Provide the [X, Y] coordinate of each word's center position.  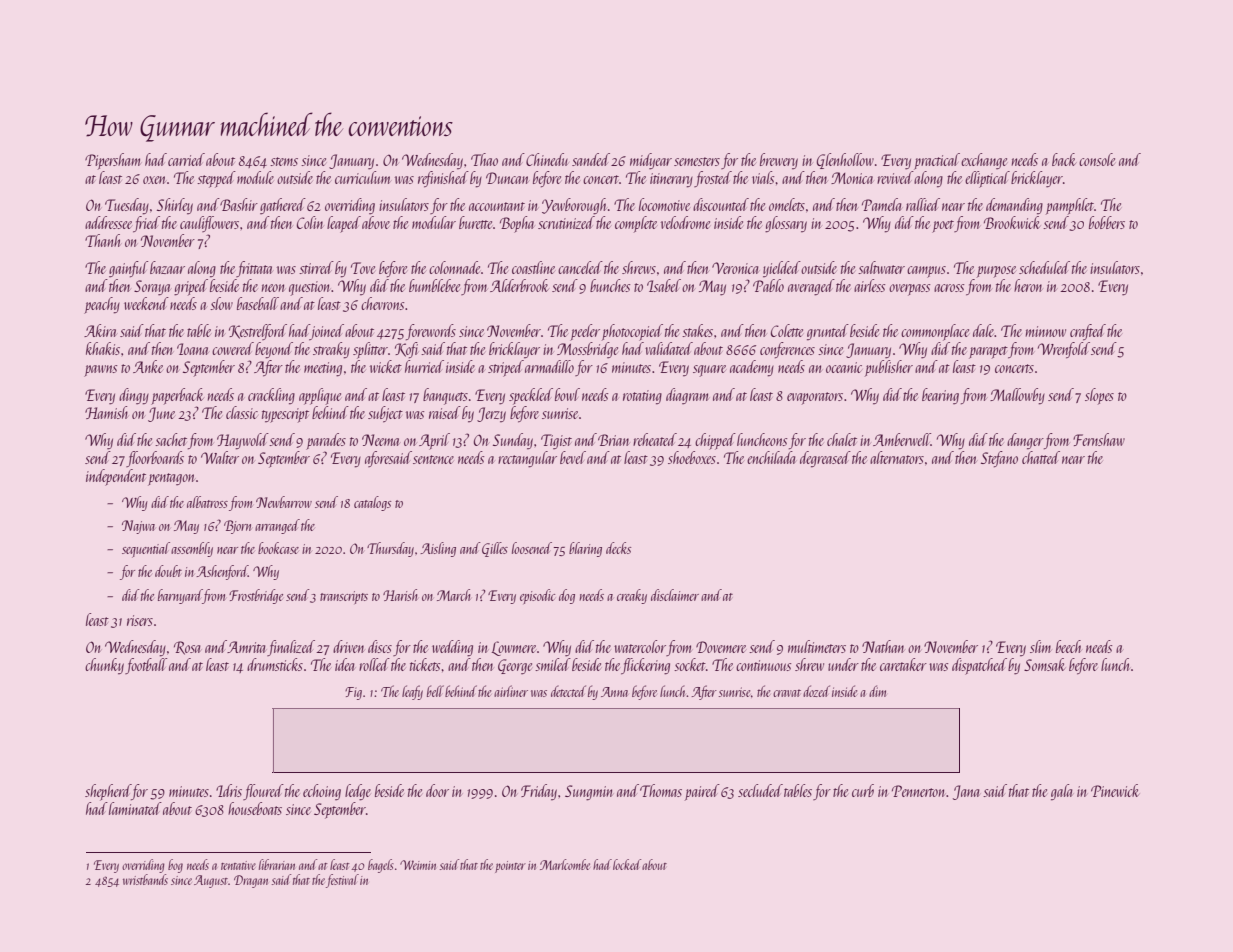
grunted [828, 332]
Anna [614, 692]
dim [877, 691]
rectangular [527, 459]
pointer [510, 867]
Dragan [251, 881]
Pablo [768, 285]
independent [116, 477]
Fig [353, 693]
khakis [103, 348]
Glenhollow [845, 161]
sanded [591, 159]
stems [284, 161]
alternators [897, 457]
